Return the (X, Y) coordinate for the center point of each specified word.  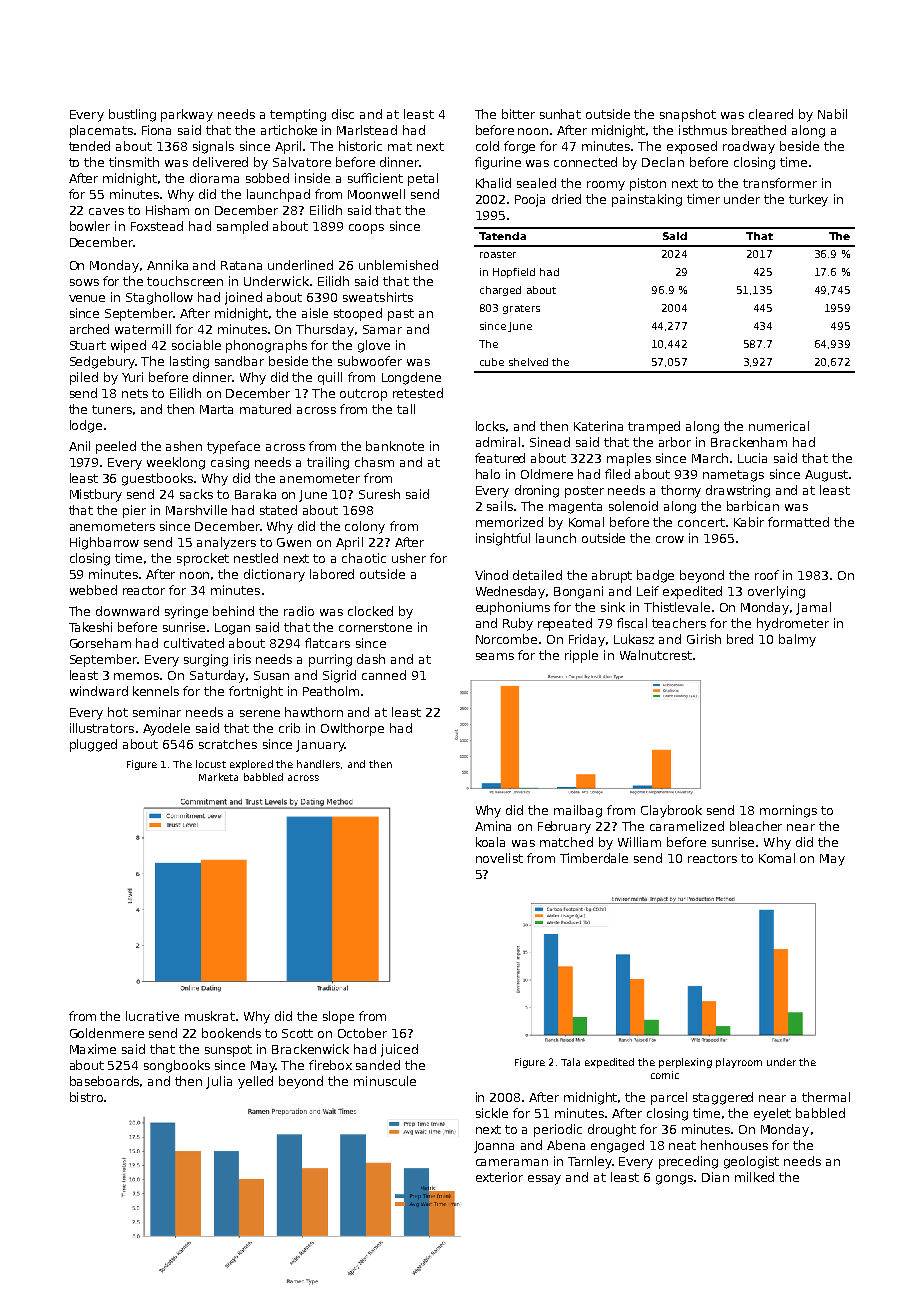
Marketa (218, 777)
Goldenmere (107, 1033)
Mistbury (96, 495)
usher (409, 558)
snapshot (688, 115)
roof (767, 575)
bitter (518, 114)
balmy (797, 640)
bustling (132, 115)
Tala (570, 1062)
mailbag (578, 811)
